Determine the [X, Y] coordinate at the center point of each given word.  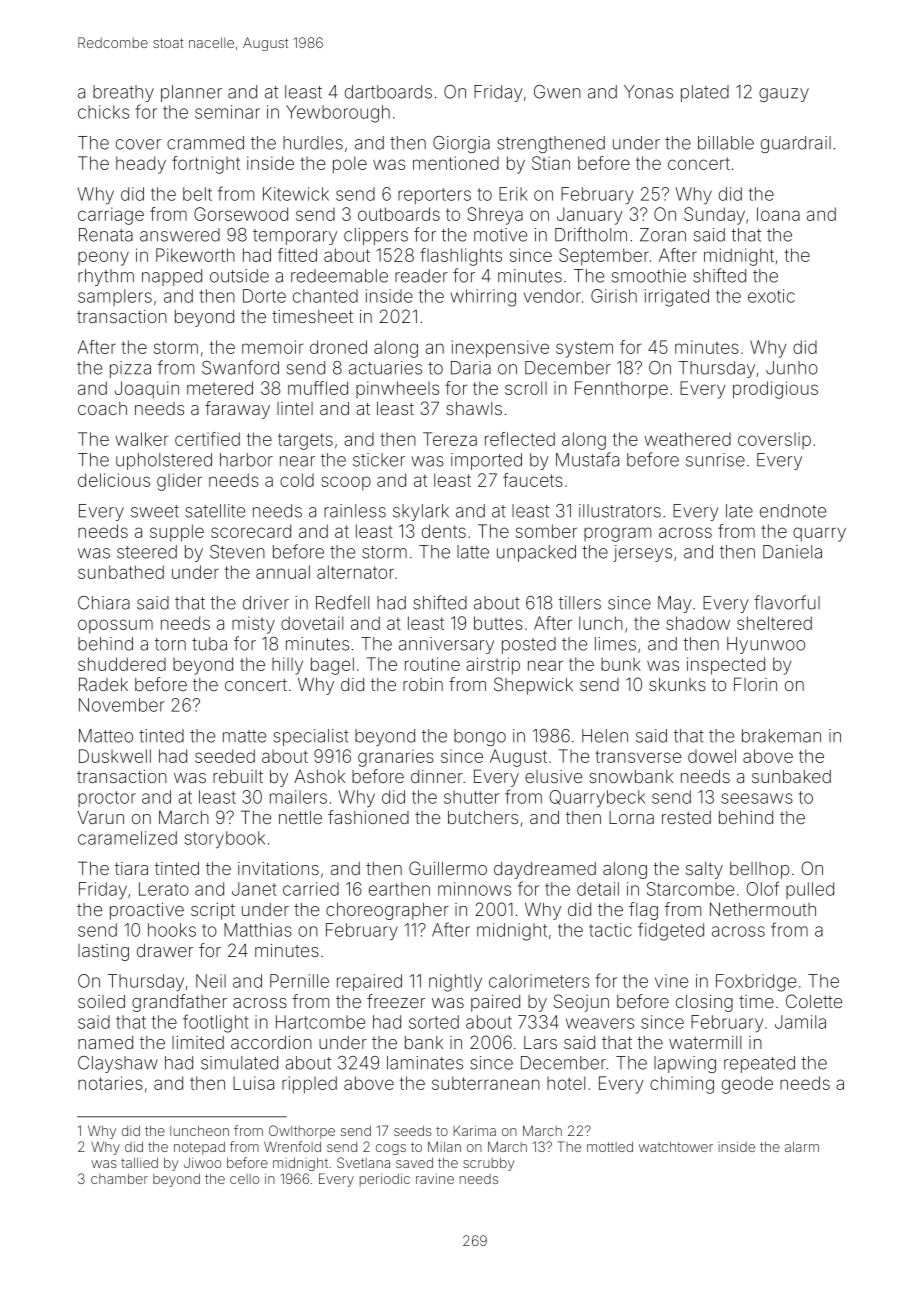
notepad [199, 1148]
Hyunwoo [766, 645]
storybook [225, 840]
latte [473, 552]
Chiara [104, 603]
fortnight [206, 165]
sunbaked [791, 776]
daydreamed [545, 870]
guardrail [796, 144]
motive [500, 235]
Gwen [557, 92]
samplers [115, 297]
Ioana [778, 214]
